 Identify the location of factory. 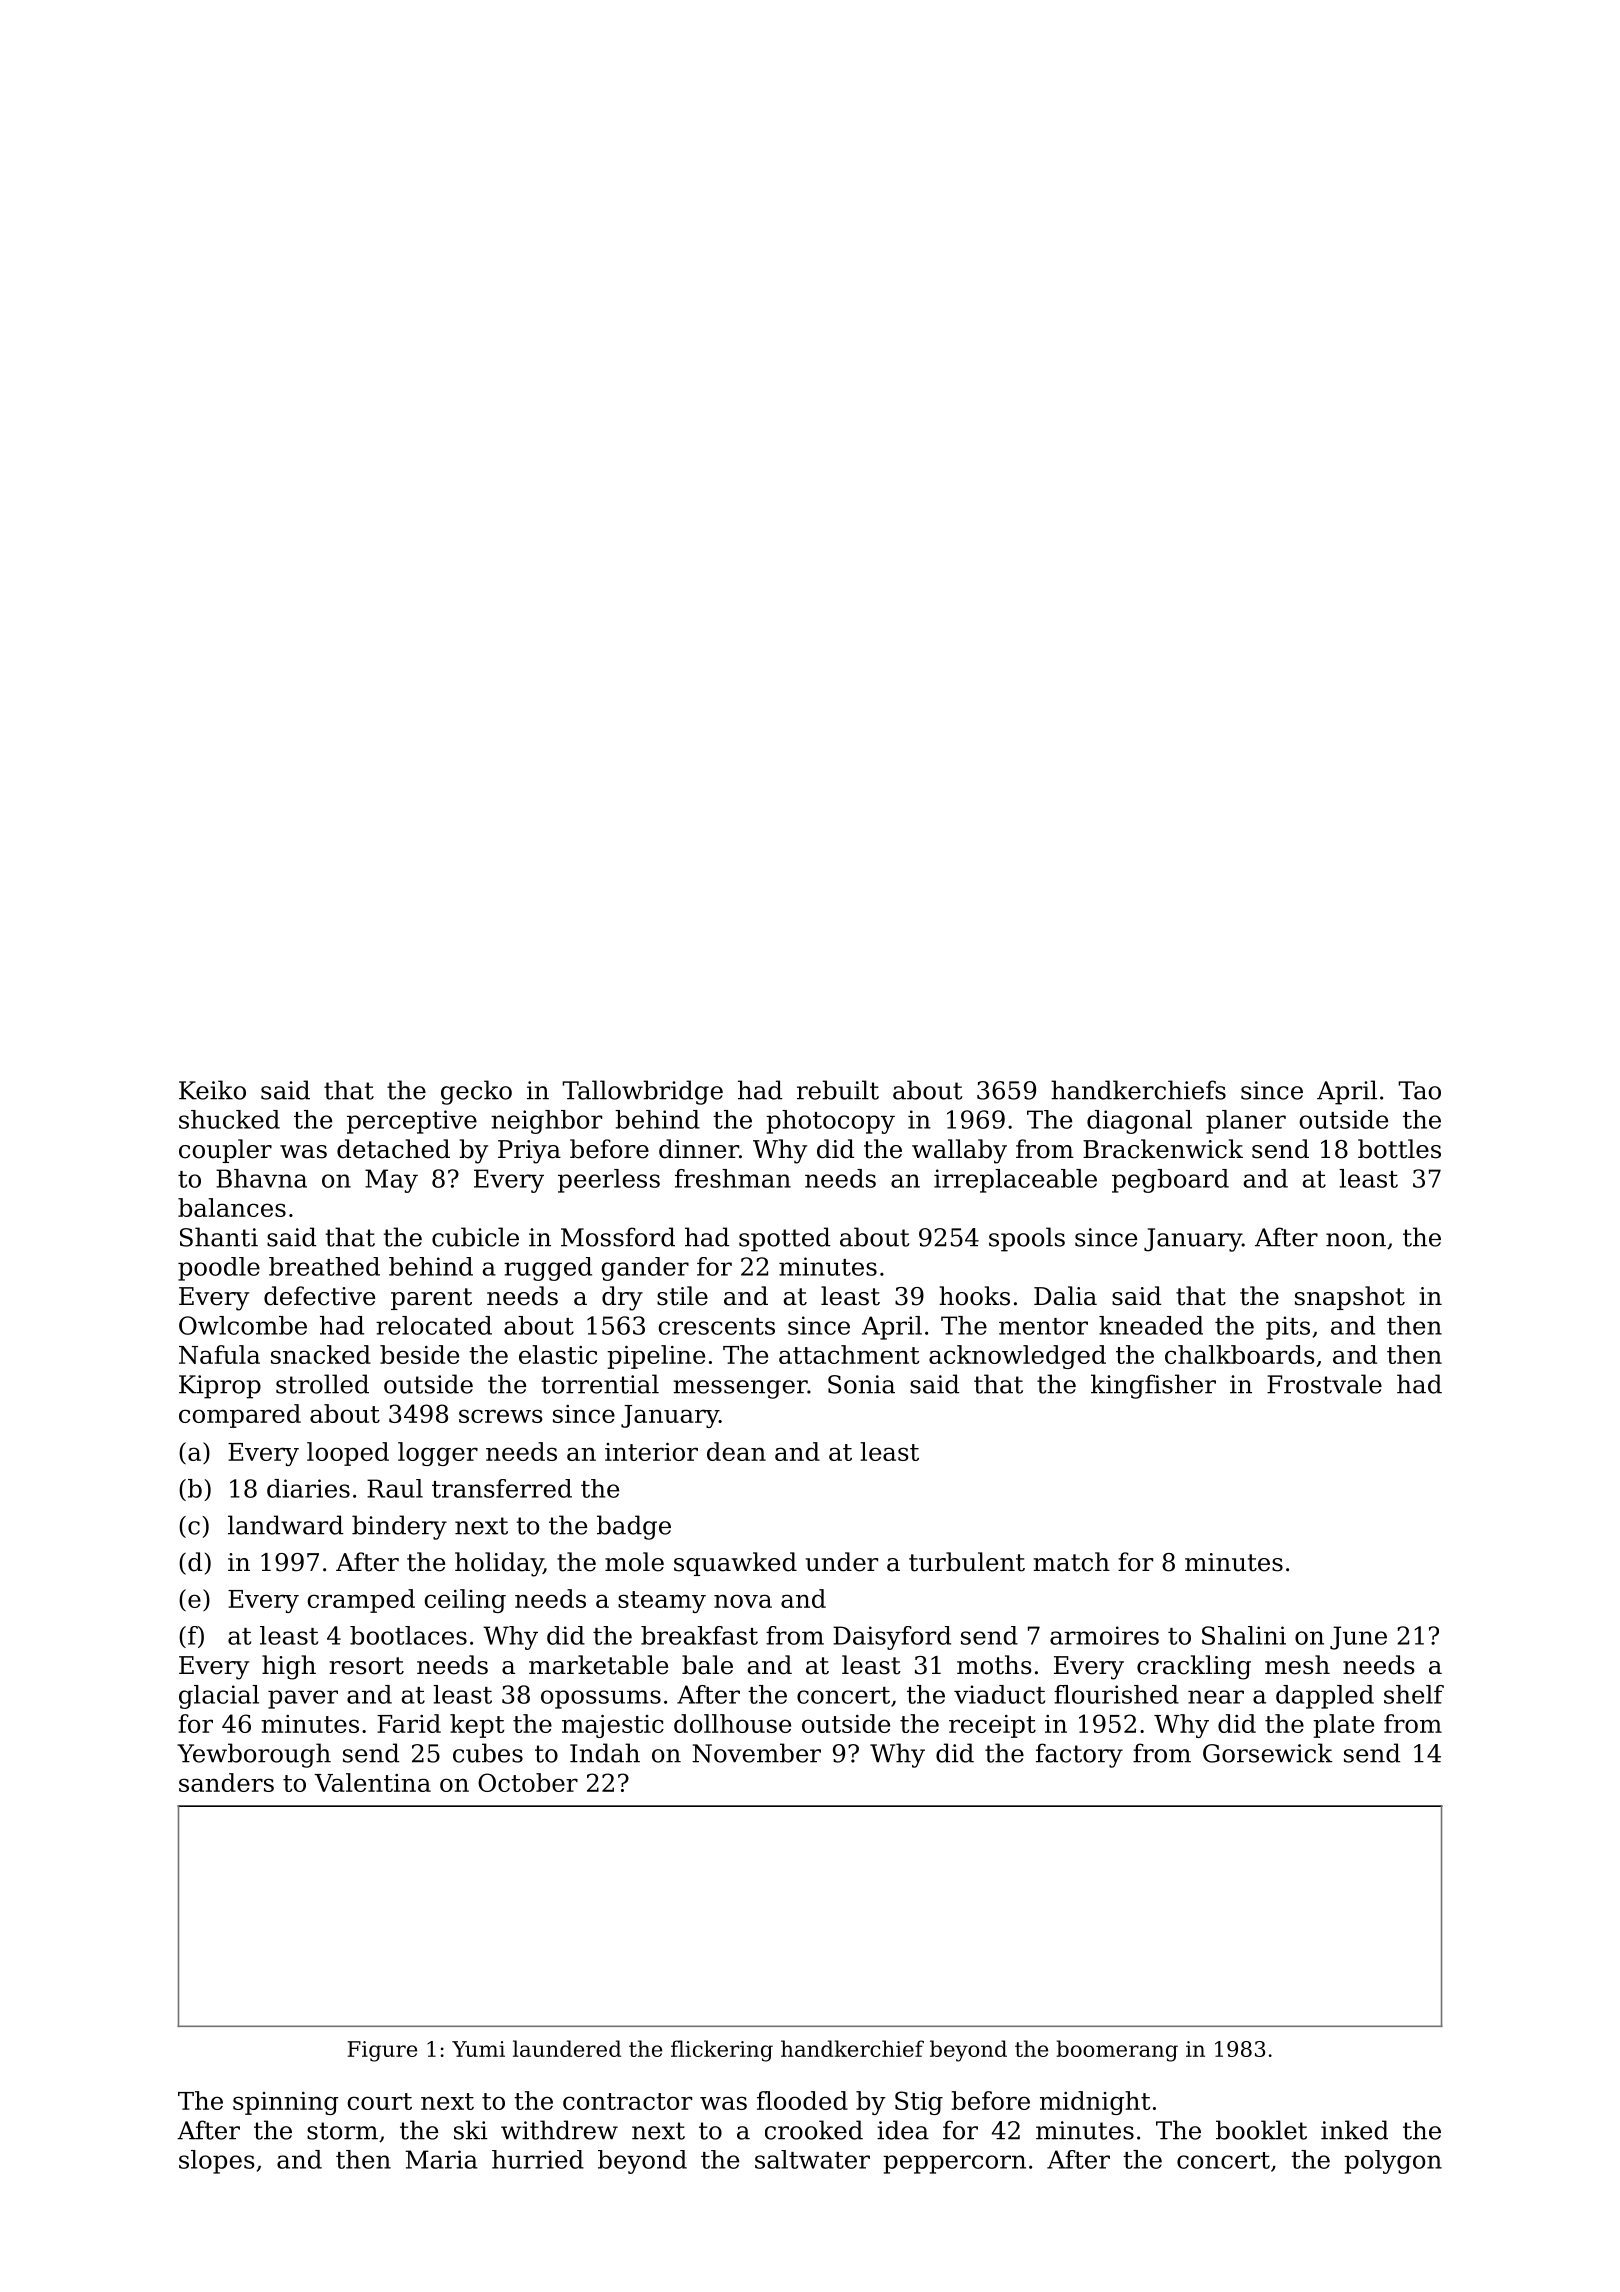
(1079, 1755).
